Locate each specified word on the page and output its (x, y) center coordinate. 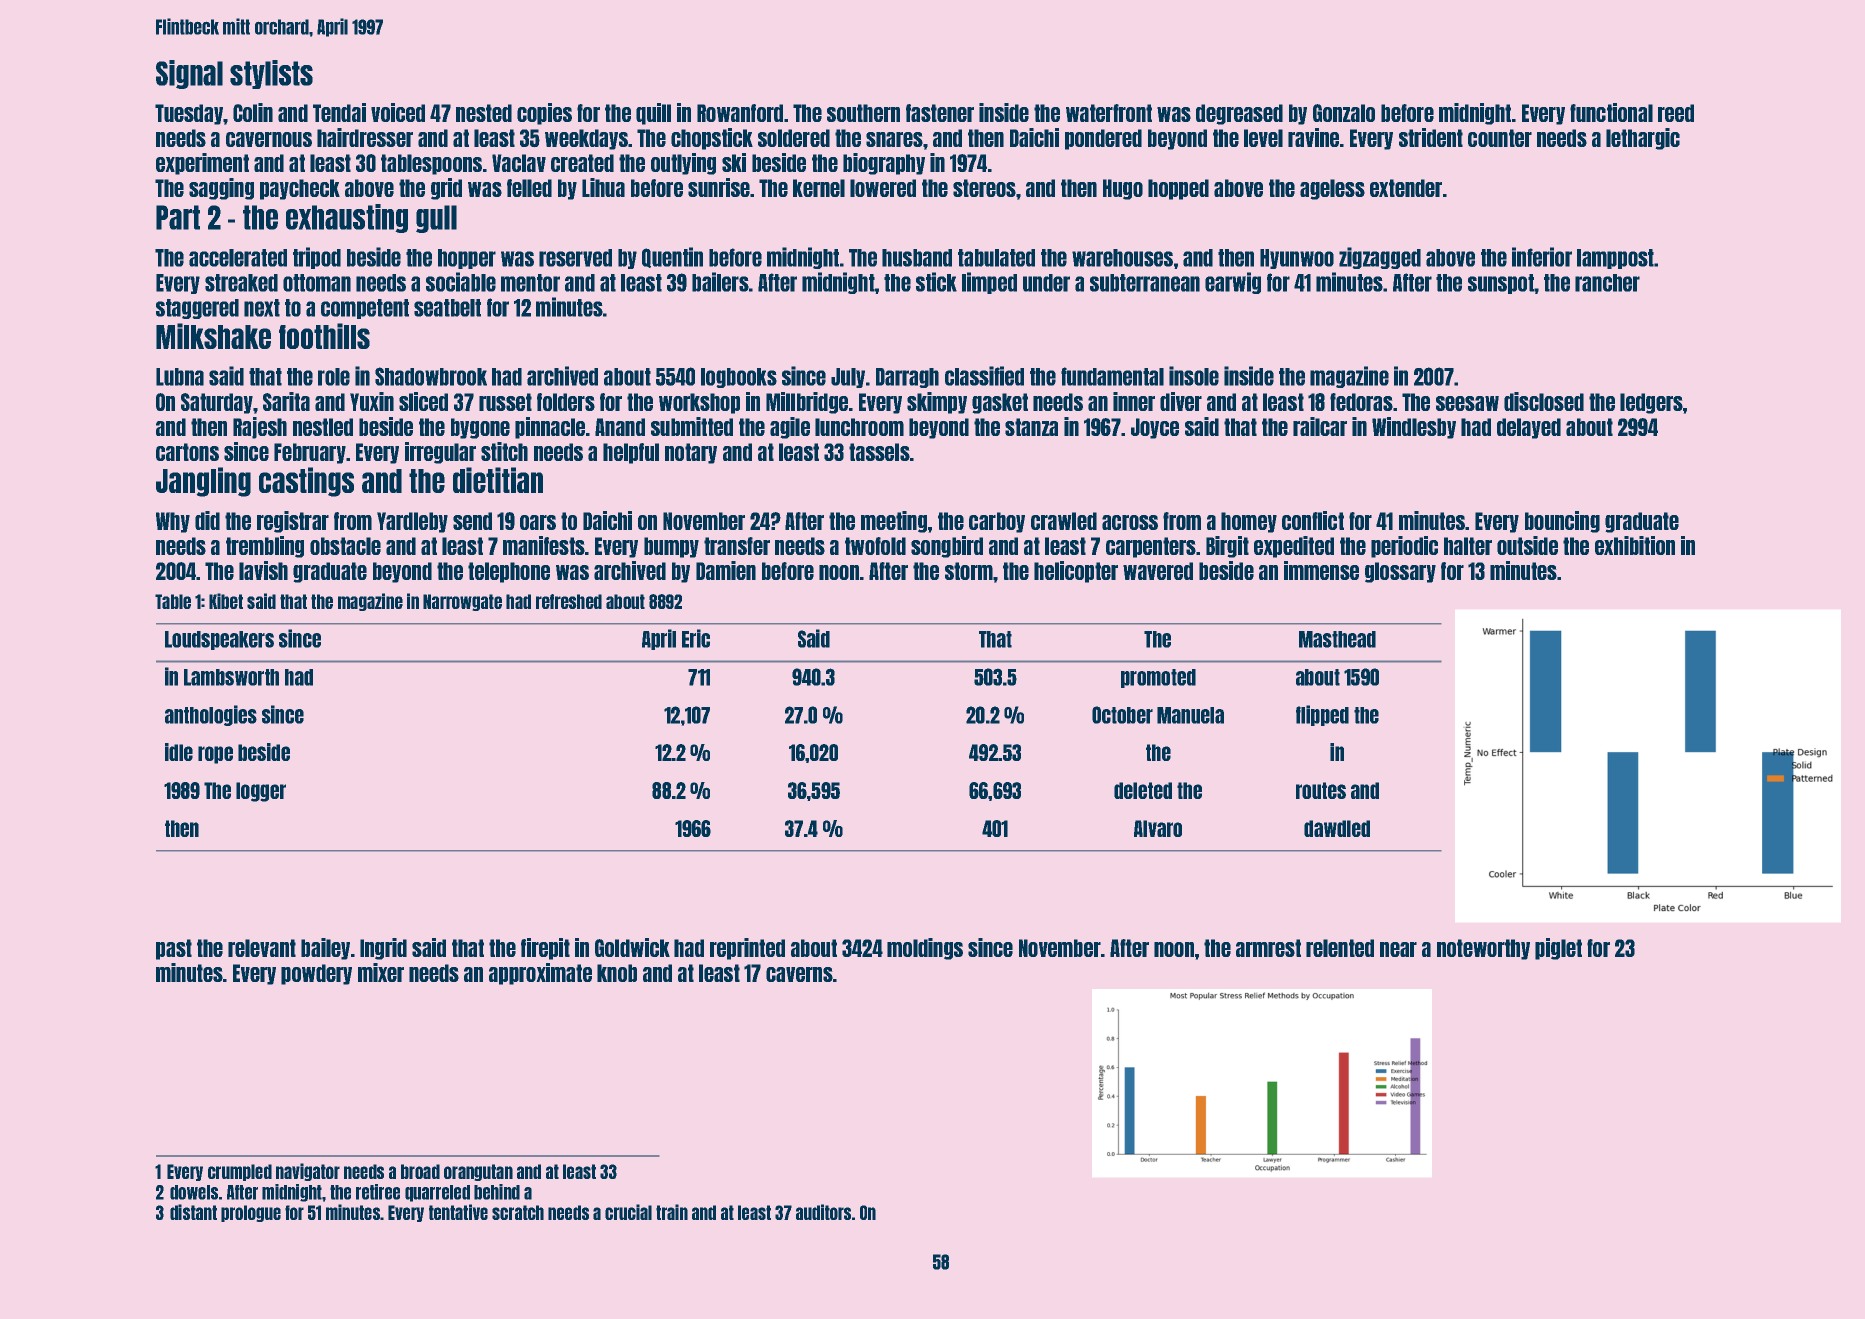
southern (863, 113)
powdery (316, 974)
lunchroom (859, 427)
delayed (1529, 428)
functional (1611, 112)
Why (173, 522)
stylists (271, 74)
